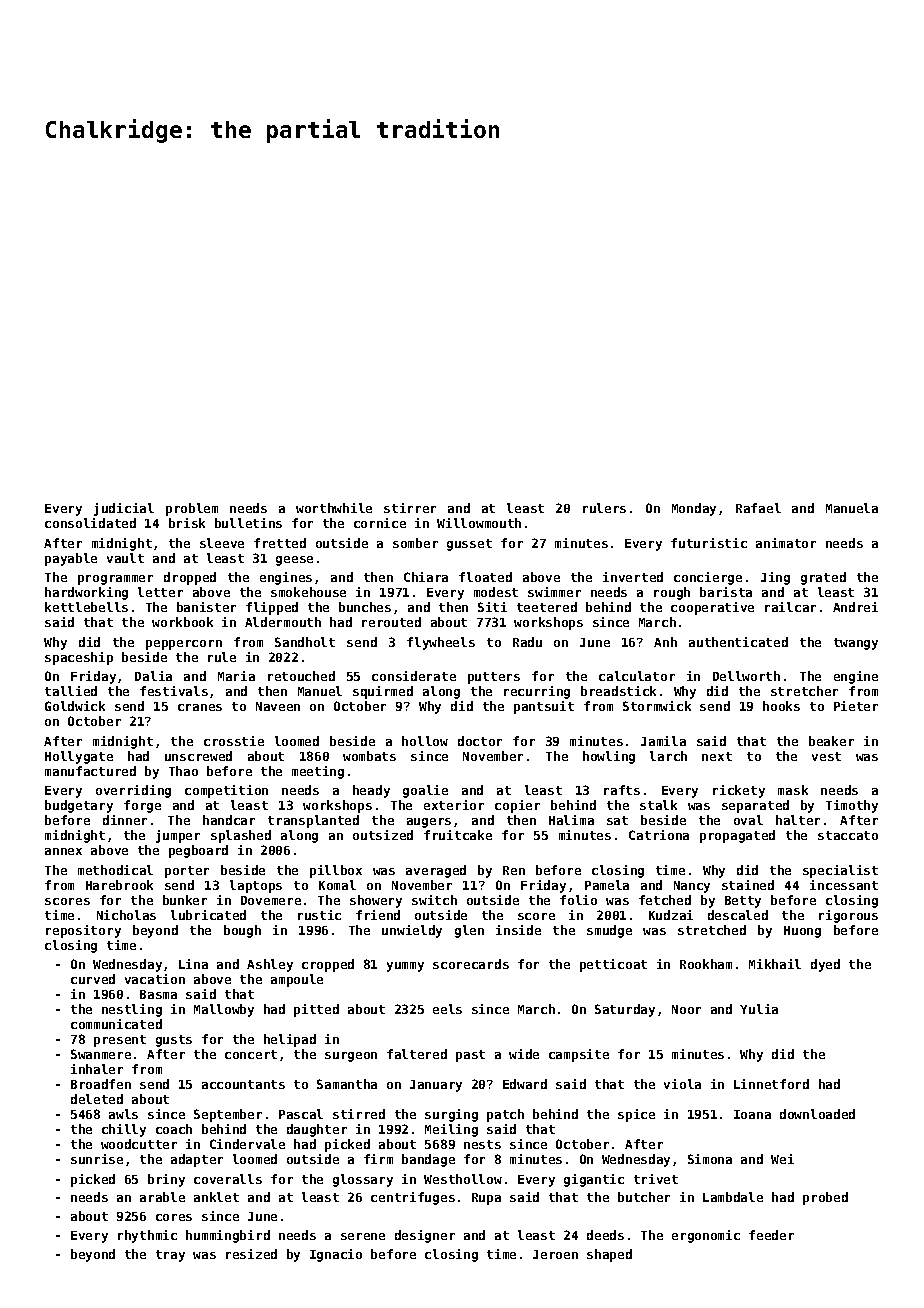 The height and width of the document is (1308, 924). Describe the element at coordinates (524, 1054) in the document. I see `wide` at that location.
